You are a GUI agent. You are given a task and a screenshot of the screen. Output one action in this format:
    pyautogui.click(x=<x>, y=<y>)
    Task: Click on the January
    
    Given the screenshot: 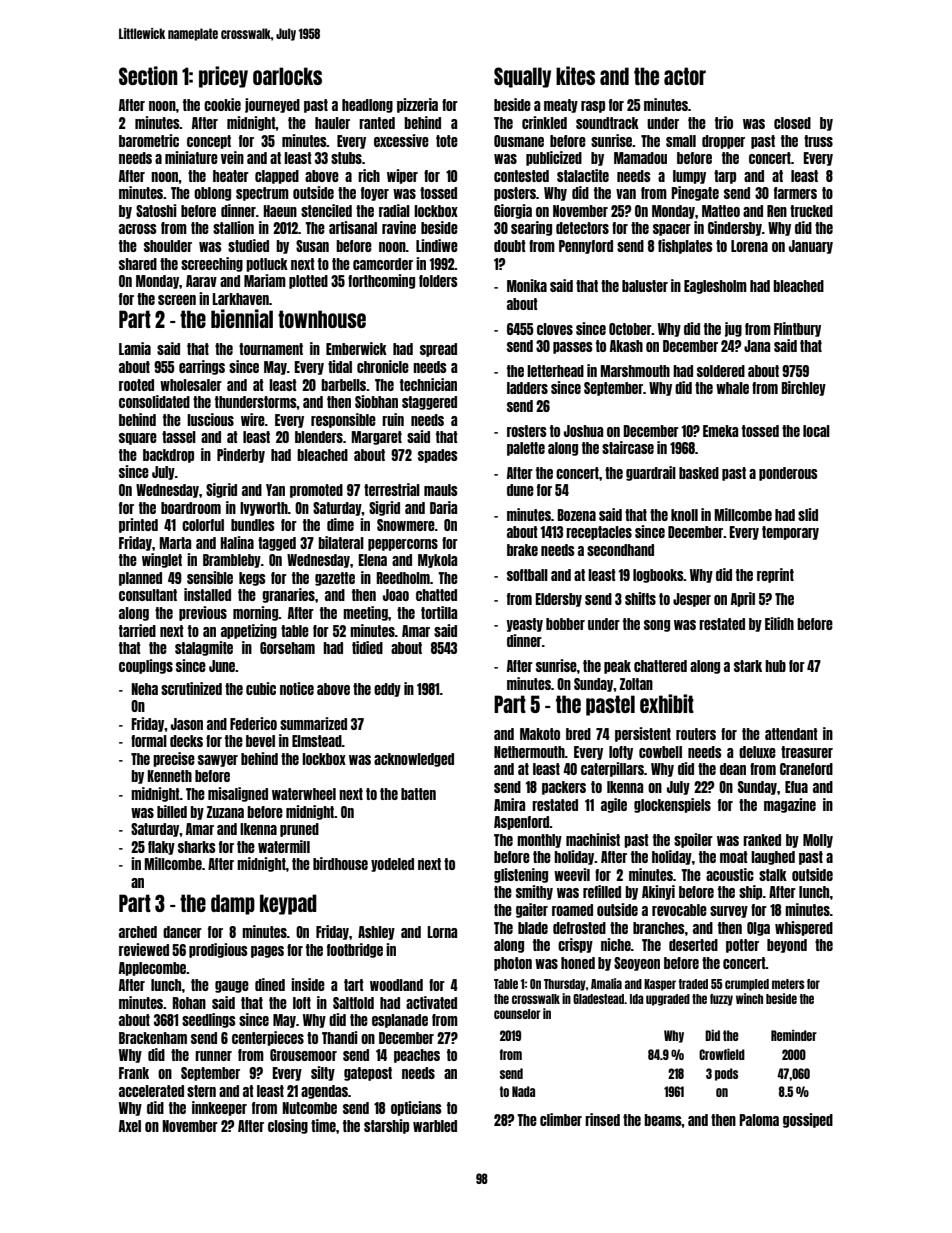 What is the action you would take?
    pyautogui.click(x=811, y=247)
